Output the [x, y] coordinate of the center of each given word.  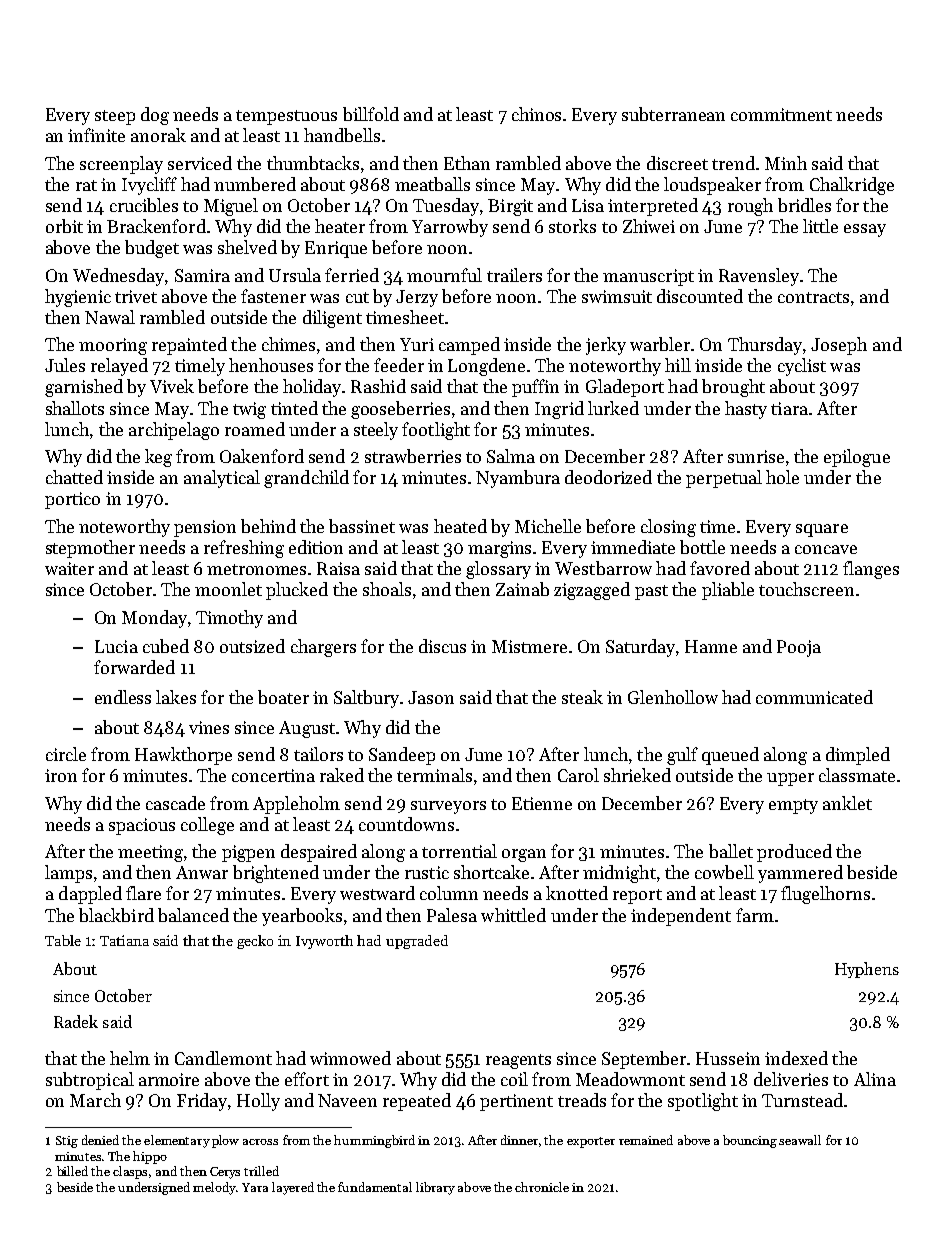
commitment [781, 114]
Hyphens [867, 970]
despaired [319, 853]
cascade [175, 803]
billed [72, 1171]
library [435, 1188]
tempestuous [286, 117]
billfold [371, 114]
